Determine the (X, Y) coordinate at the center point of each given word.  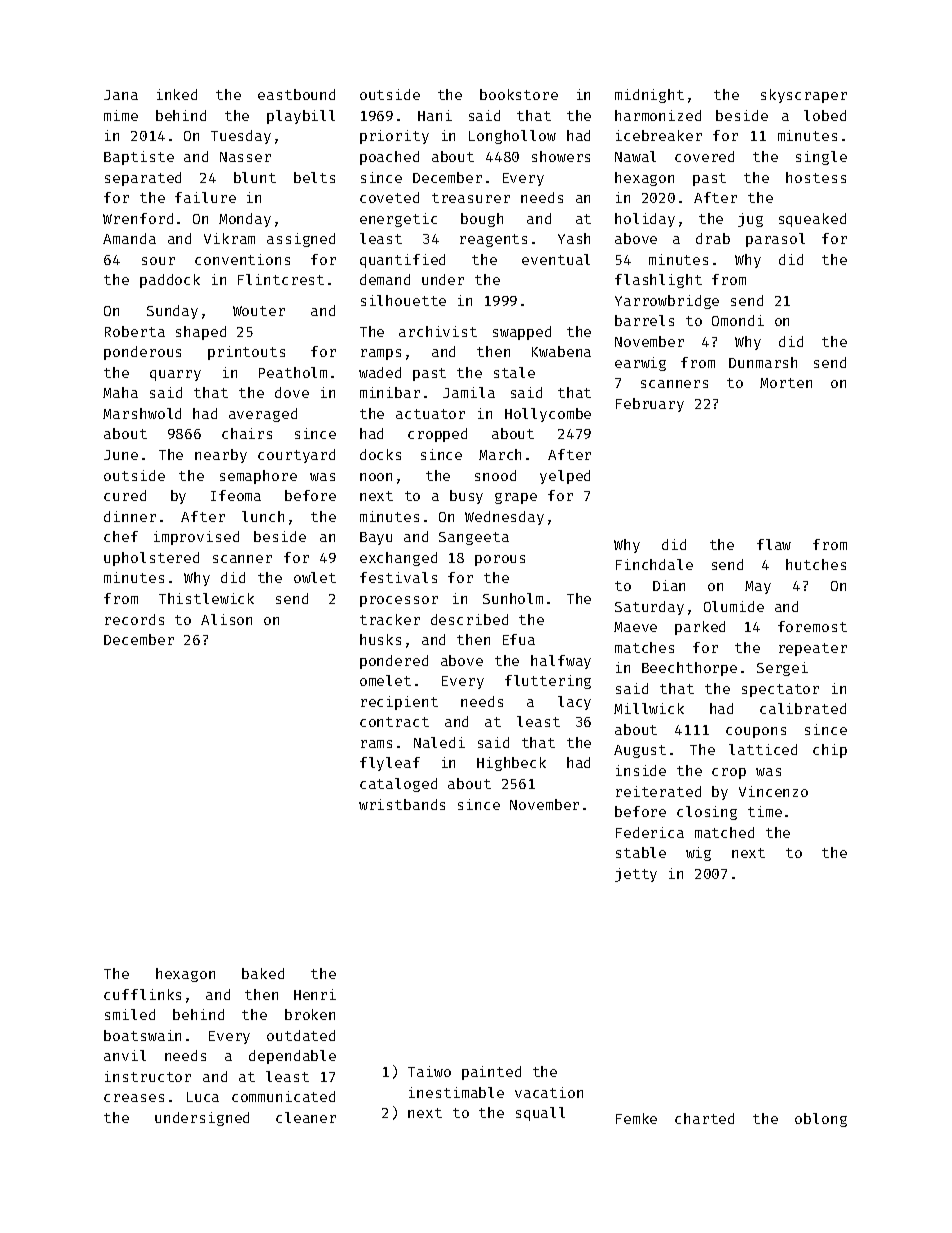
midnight (649, 96)
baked (263, 973)
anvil (125, 1055)
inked (177, 94)
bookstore (519, 94)
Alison (226, 619)
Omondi (738, 320)
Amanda (129, 238)
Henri (315, 994)
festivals (398, 577)
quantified (402, 261)
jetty (636, 875)
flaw (774, 544)
